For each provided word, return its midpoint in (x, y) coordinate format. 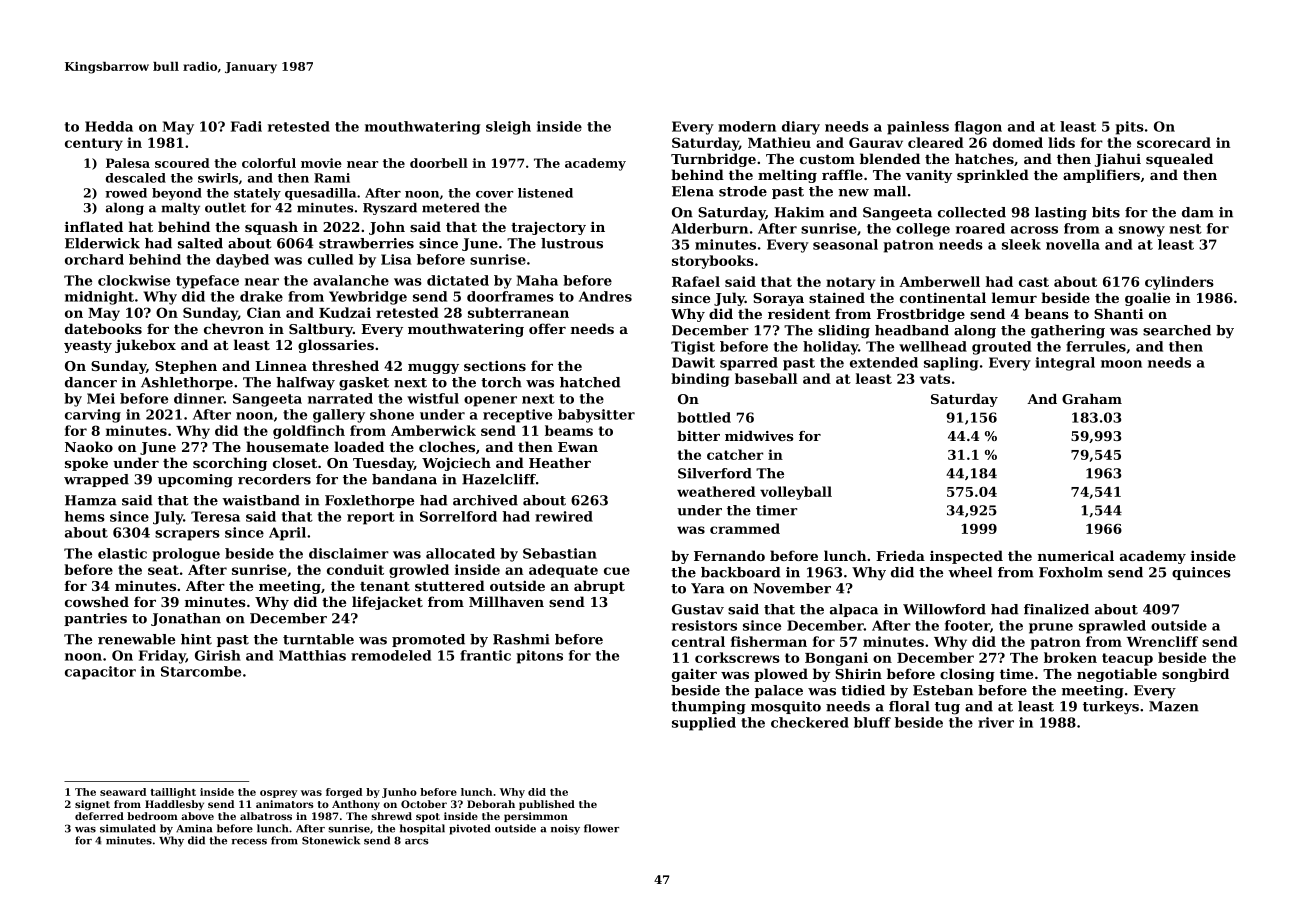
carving (93, 416)
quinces (1201, 573)
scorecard (1174, 142)
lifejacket (387, 603)
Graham (1092, 399)
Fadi (246, 126)
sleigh (508, 128)
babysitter (596, 416)
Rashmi (521, 639)
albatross (266, 816)
